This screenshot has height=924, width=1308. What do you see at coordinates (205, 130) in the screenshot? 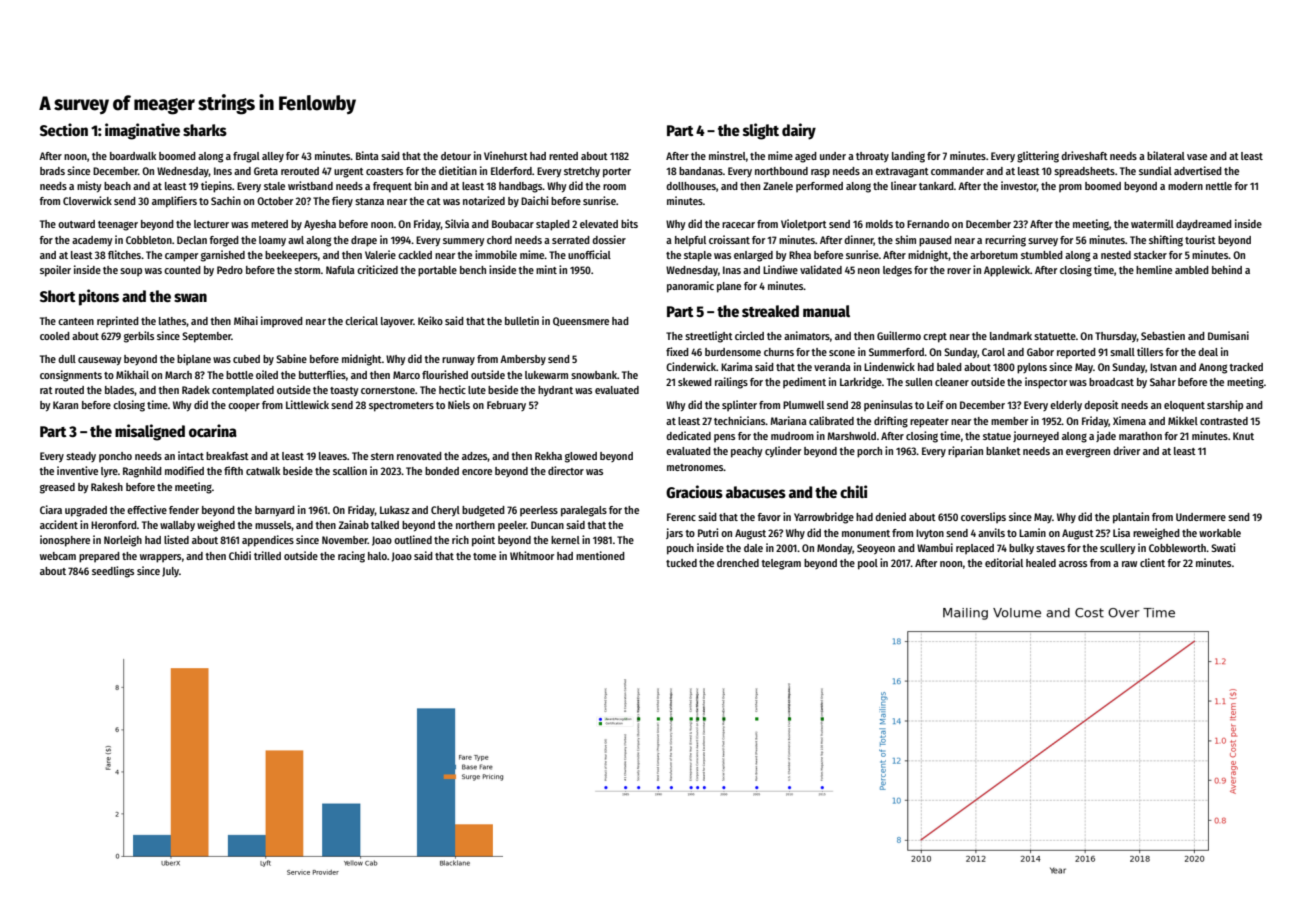
I see `sharks` at bounding box center [205, 130].
